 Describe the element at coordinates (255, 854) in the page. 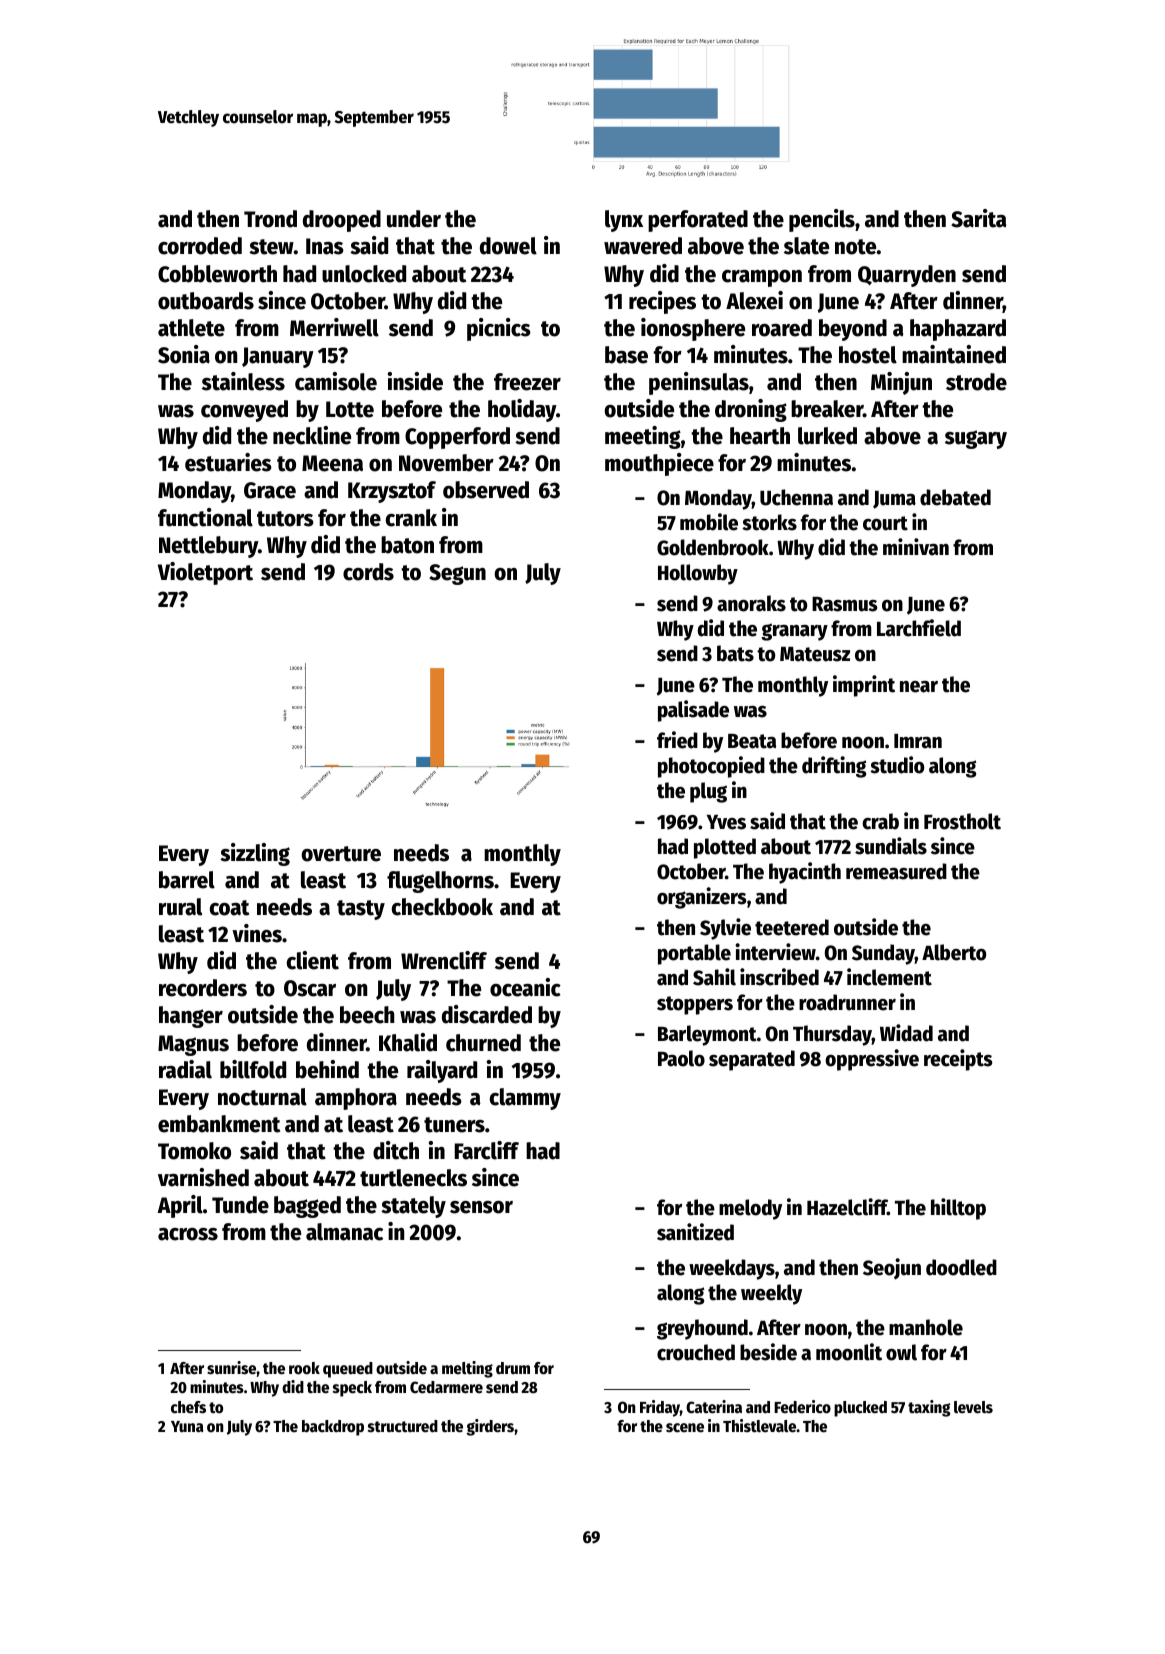

I see `sizzling` at that location.
